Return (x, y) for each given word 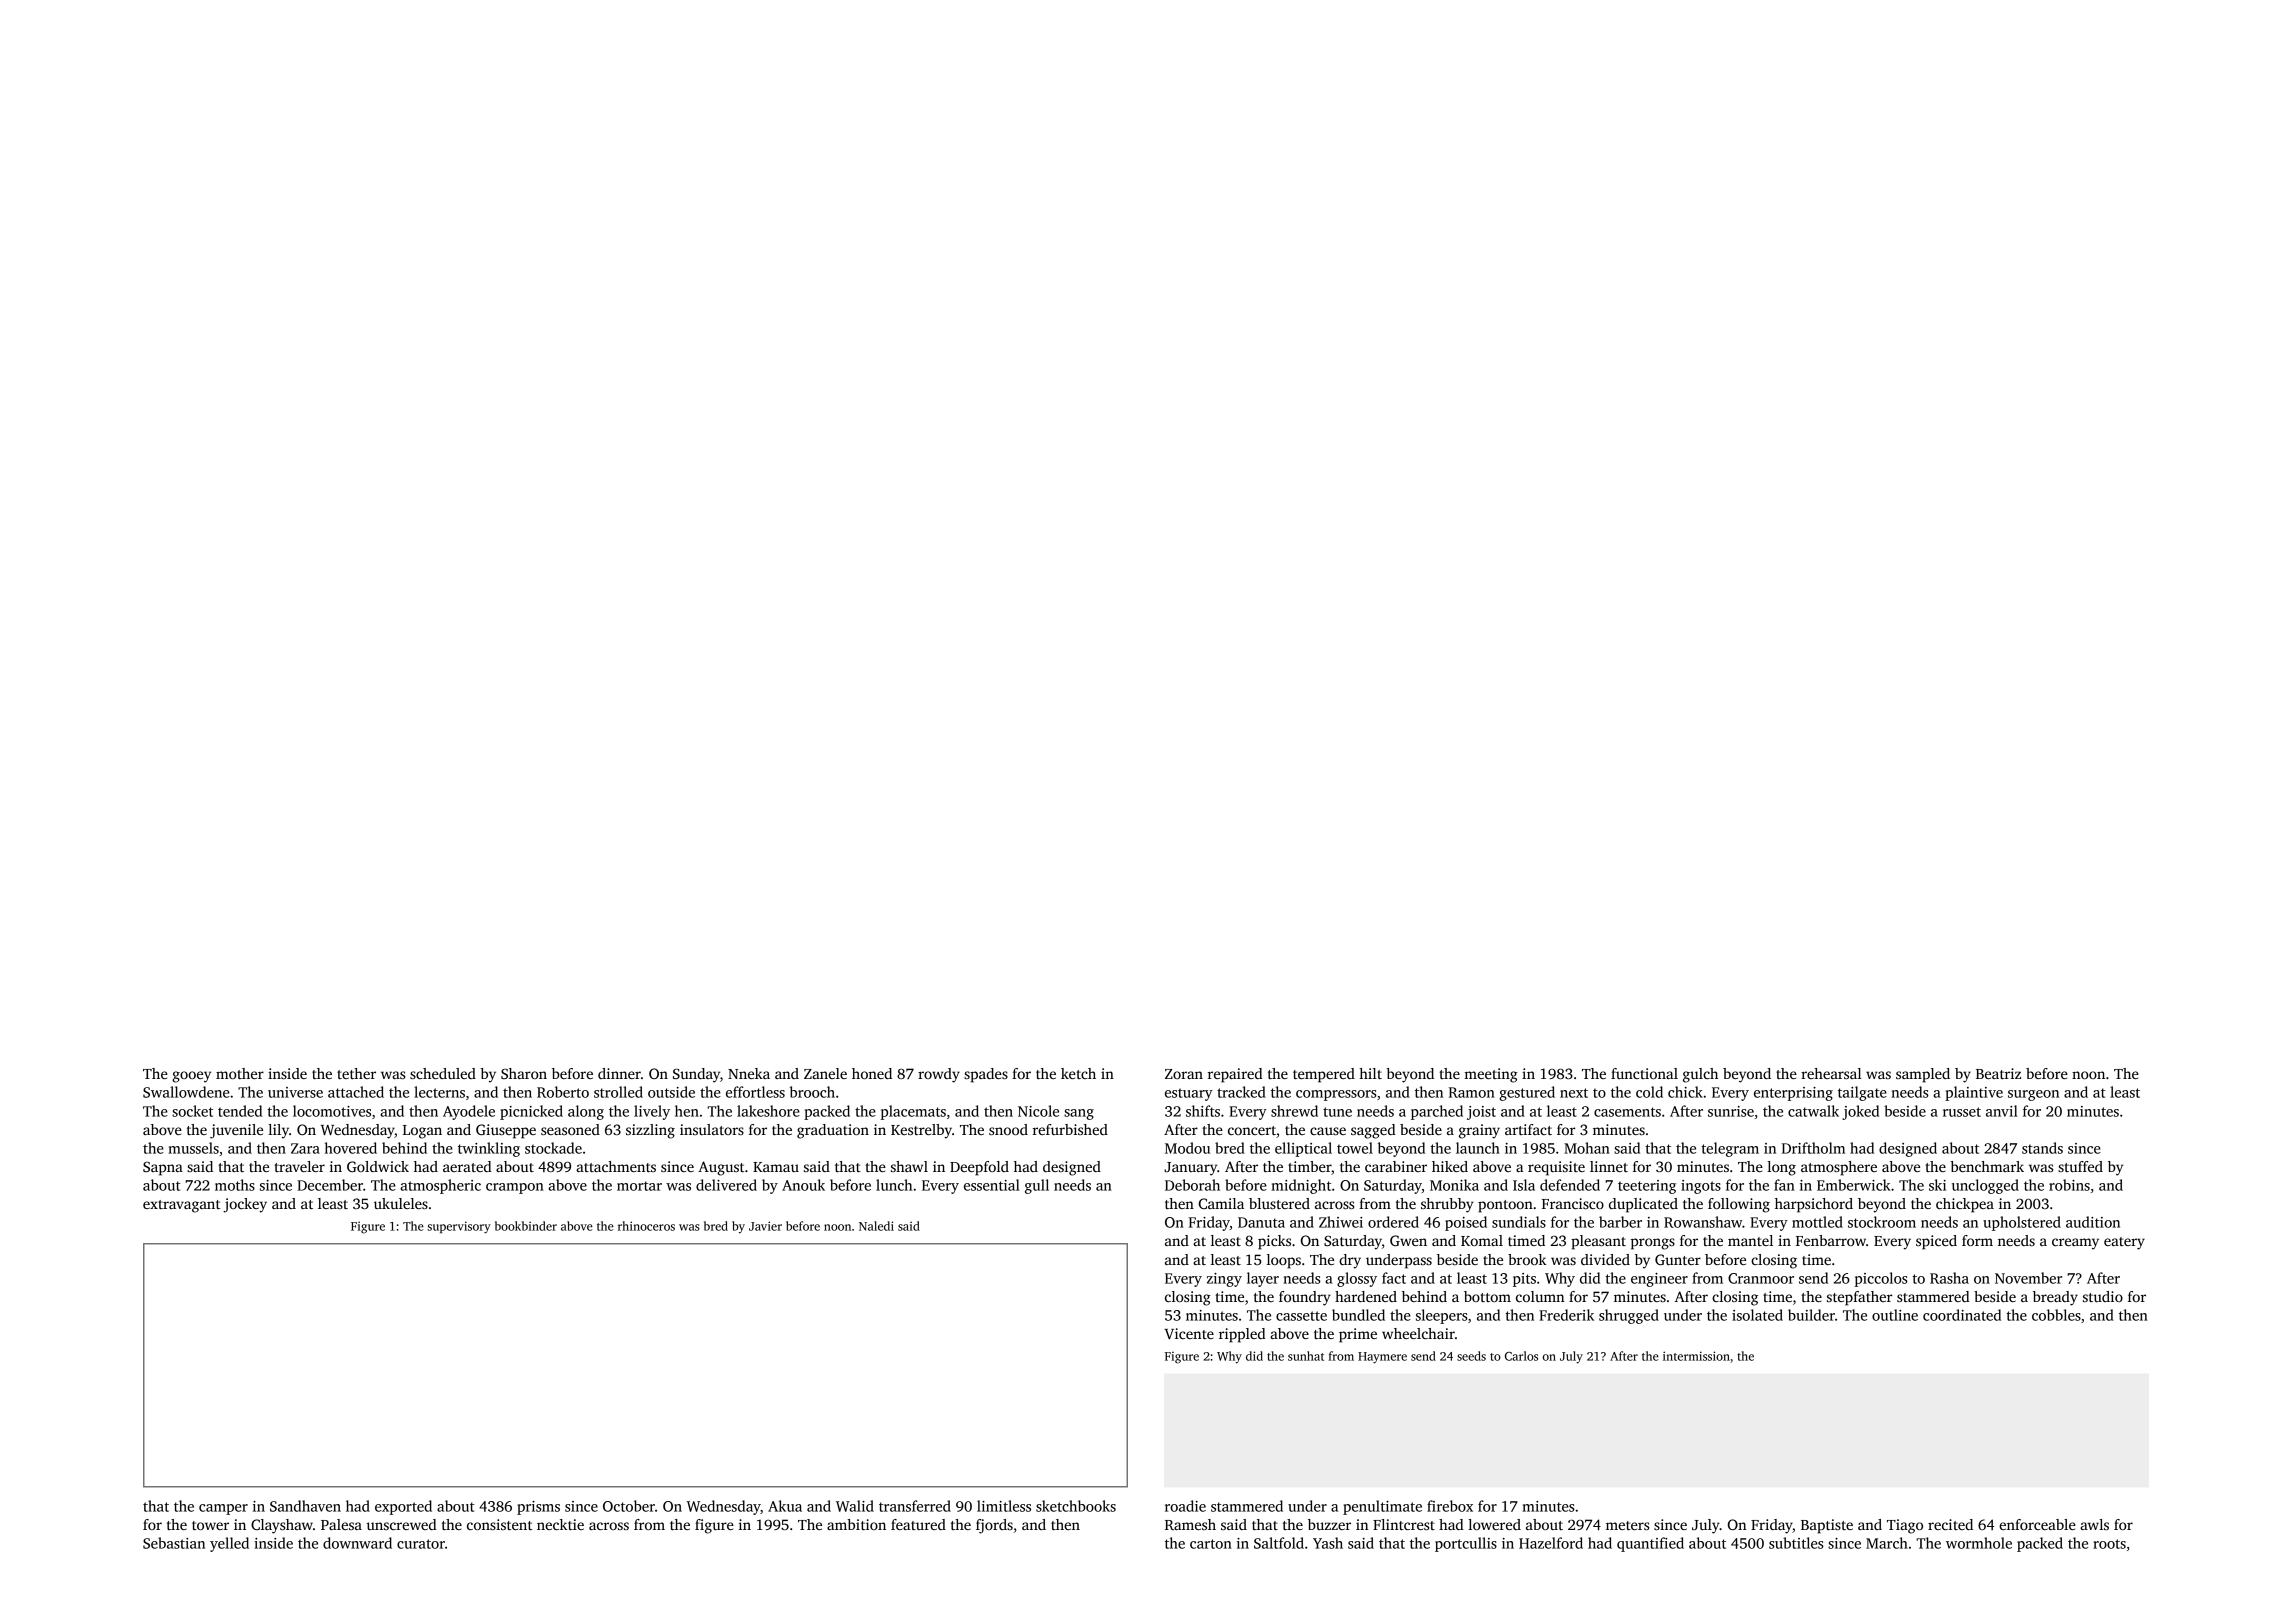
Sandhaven (305, 1506)
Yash (1328, 1543)
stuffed (2080, 1166)
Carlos (1521, 1356)
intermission (1696, 1356)
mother (240, 1073)
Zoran (1184, 1074)
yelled (229, 1544)
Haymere (1382, 1358)
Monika (1454, 1185)
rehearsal (1831, 1073)
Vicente (1189, 1333)
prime (1358, 1335)
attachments (616, 1166)
